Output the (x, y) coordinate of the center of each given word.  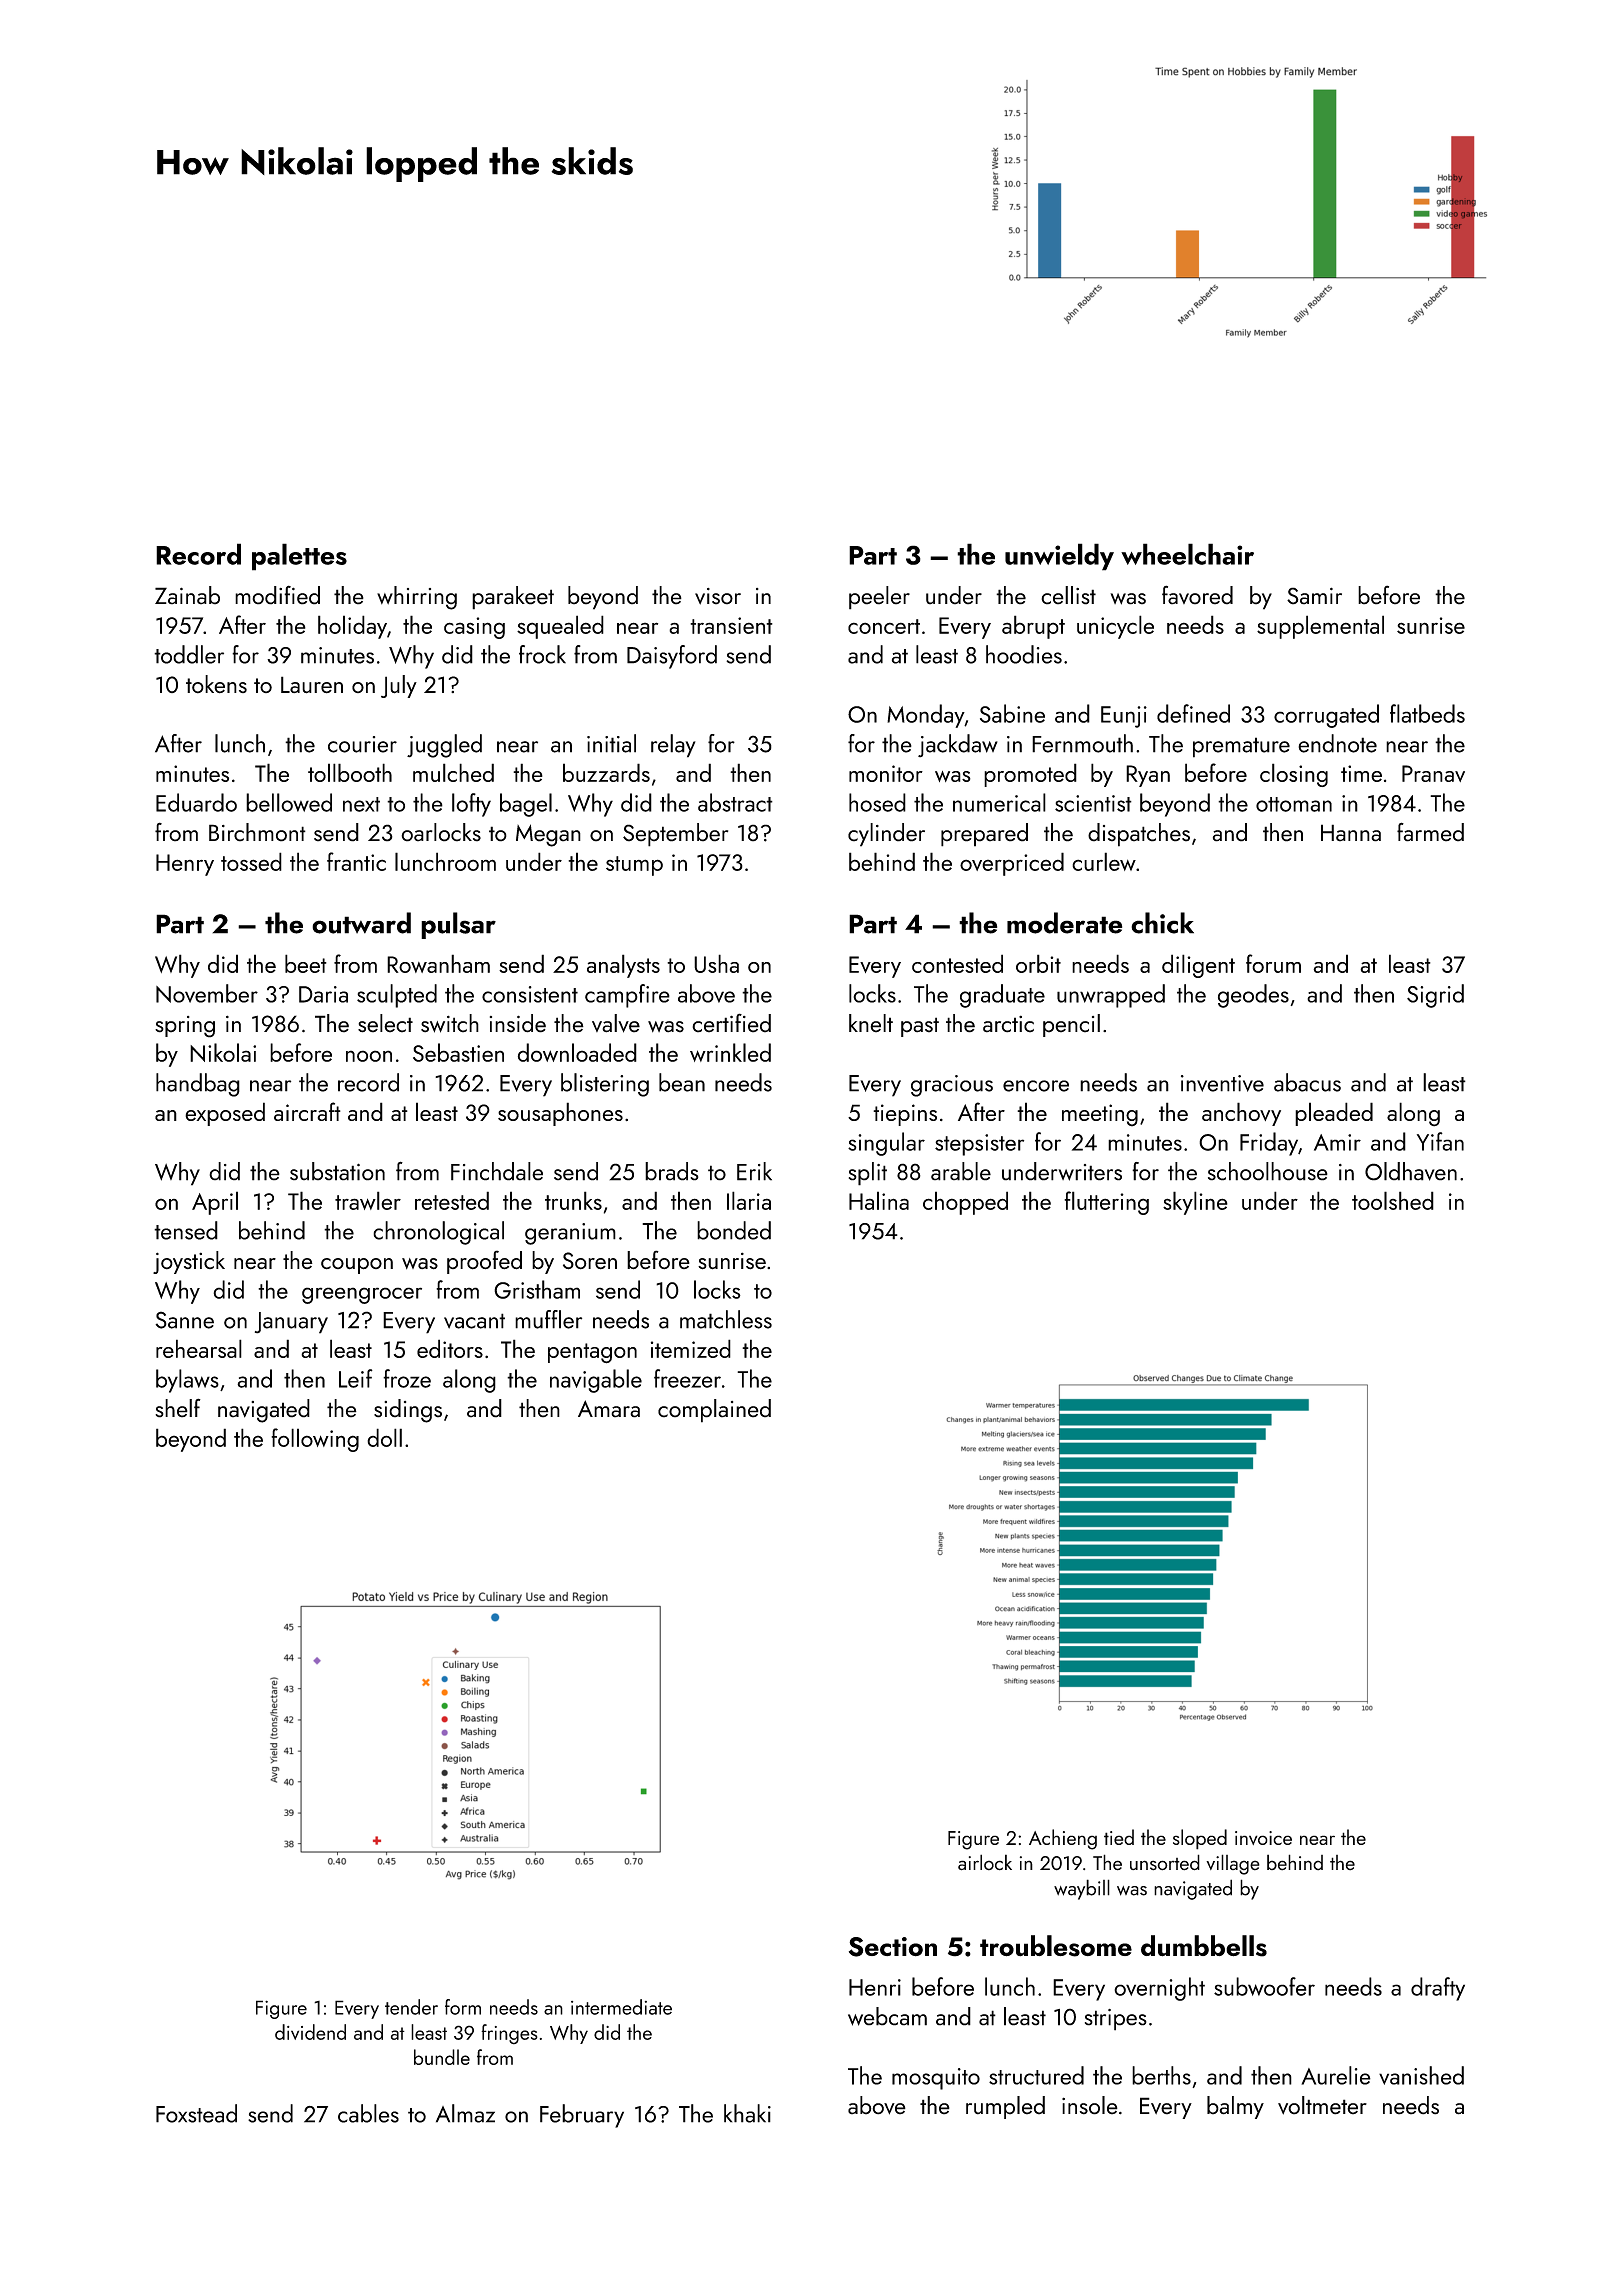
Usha (716, 963)
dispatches (1139, 835)
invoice (1263, 1838)
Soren (590, 1261)
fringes (509, 2034)
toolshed (1393, 1200)
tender (411, 2007)
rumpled (1005, 2107)
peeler (879, 598)
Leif (356, 1378)
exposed (225, 1114)
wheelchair (1187, 554)
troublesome (1056, 1946)
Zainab (187, 595)
